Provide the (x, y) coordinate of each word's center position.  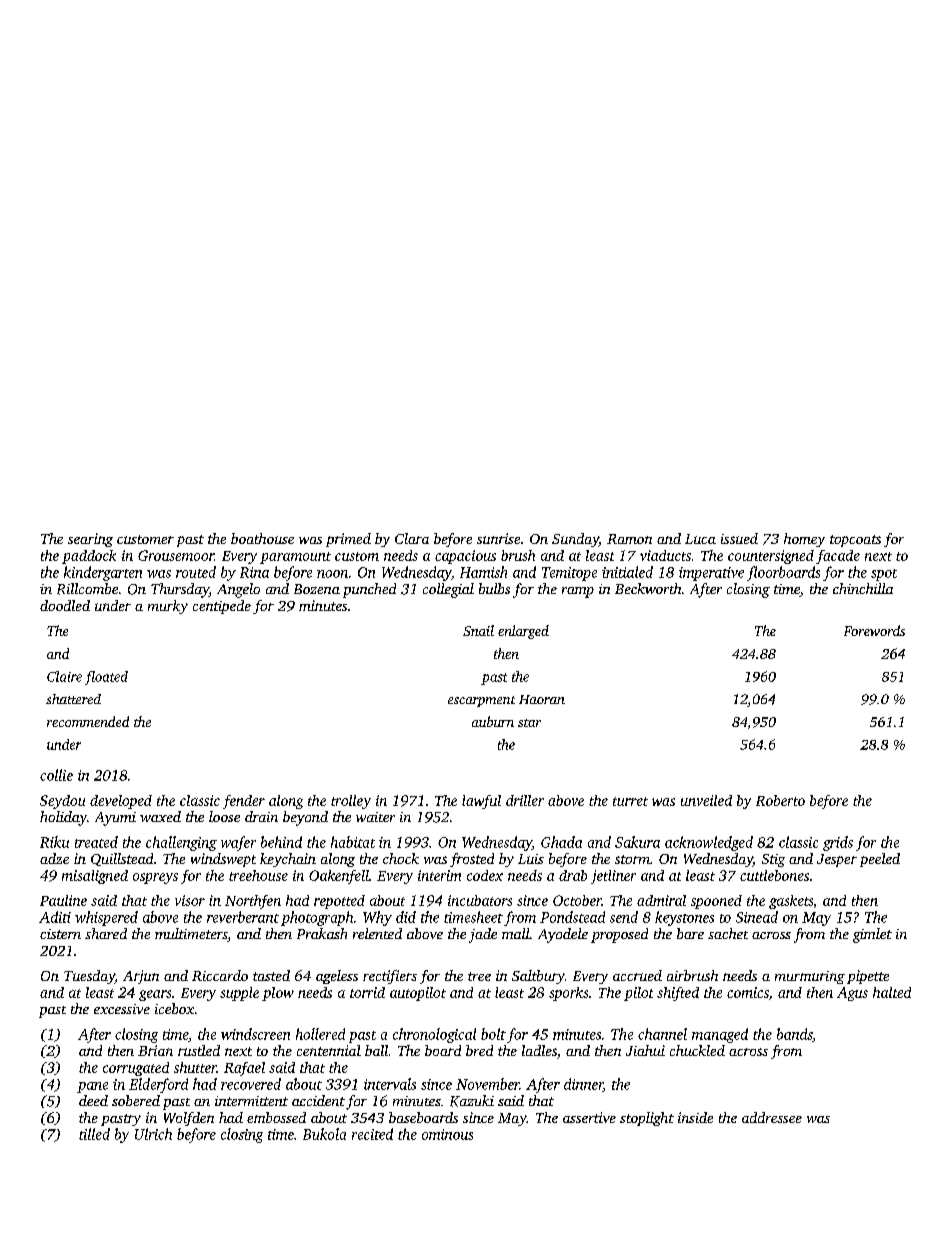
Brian (155, 1050)
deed (93, 1100)
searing (90, 540)
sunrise (498, 538)
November (488, 1084)
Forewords (874, 630)
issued (739, 538)
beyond (305, 818)
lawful (481, 802)
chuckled (697, 1050)
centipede (222, 607)
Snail (478, 630)
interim (439, 875)
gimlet (872, 935)
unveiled (706, 800)
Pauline (63, 900)
